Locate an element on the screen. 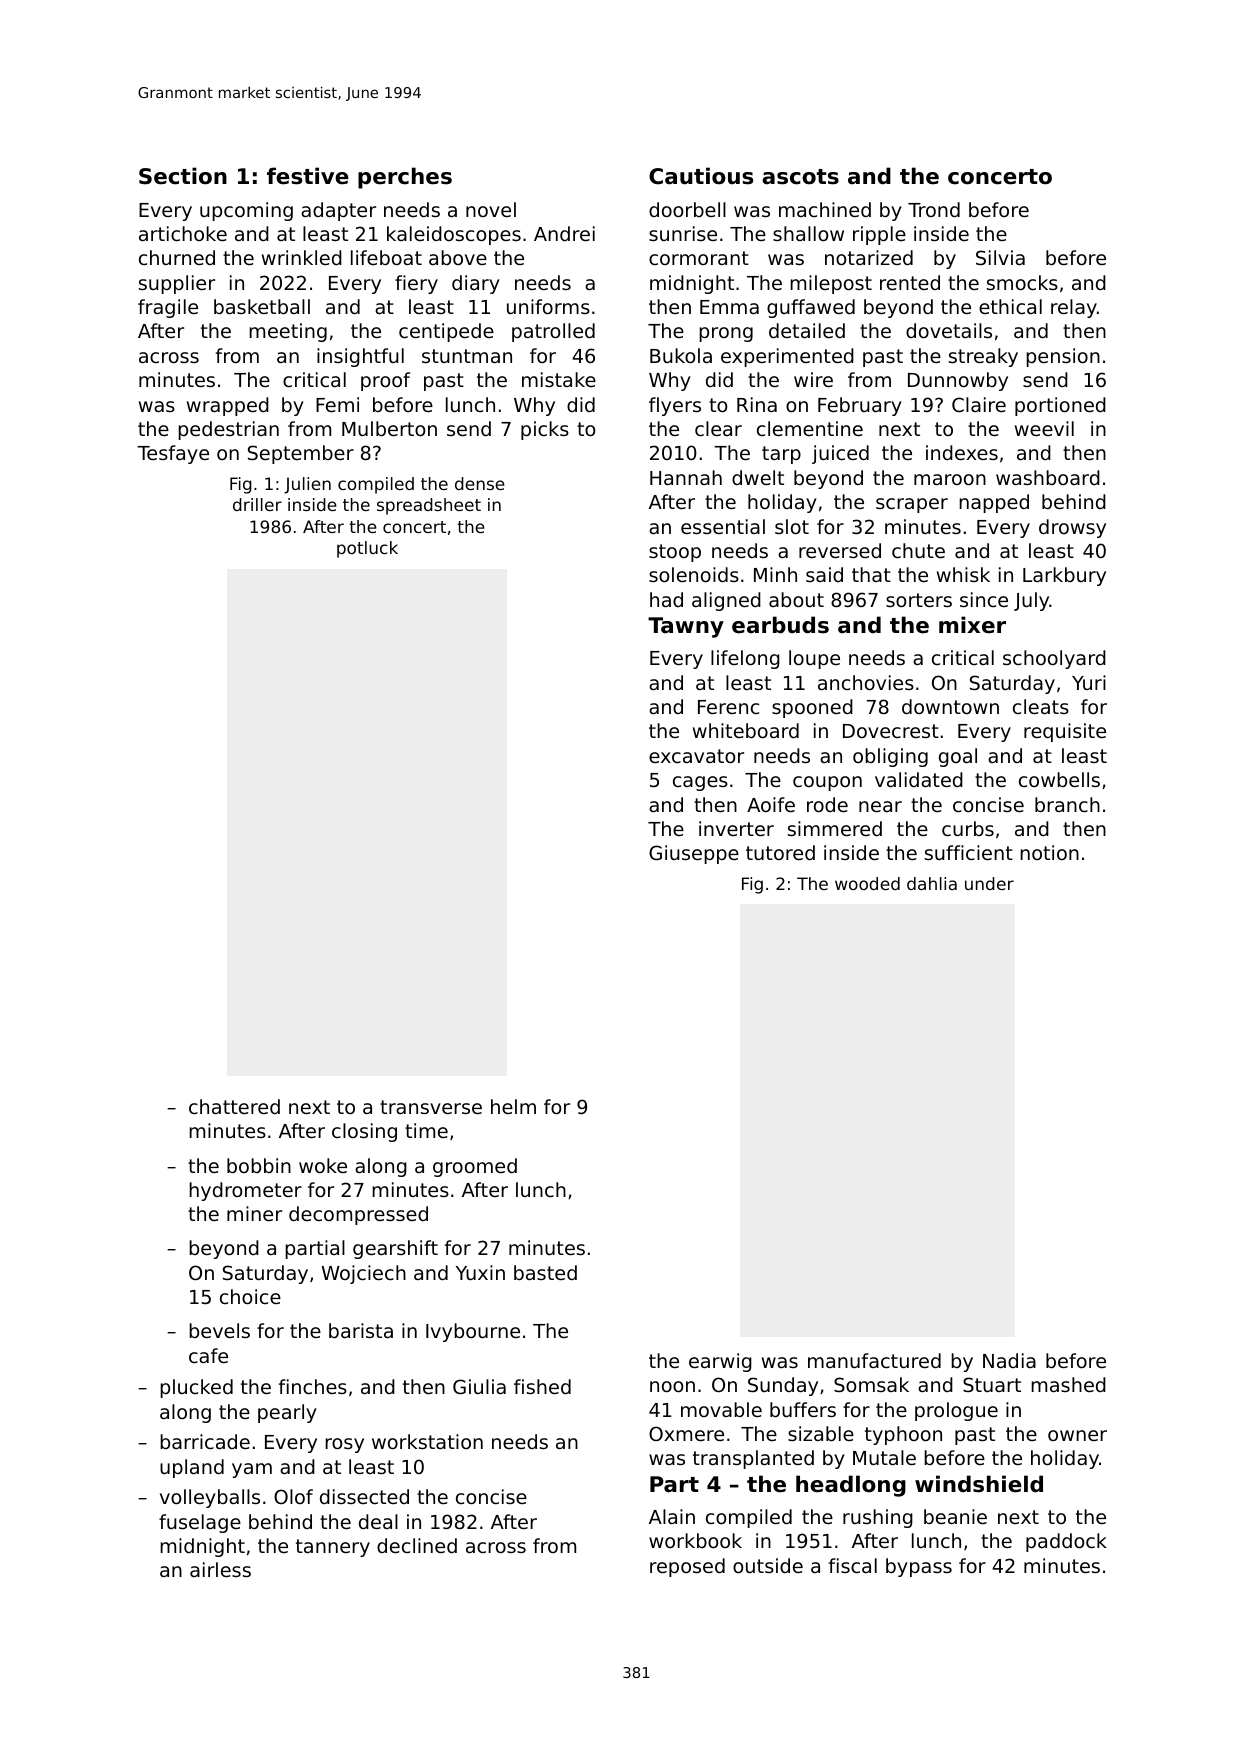 The width and height of the screenshot is (1245, 1761). bypass is located at coordinates (919, 1567).
